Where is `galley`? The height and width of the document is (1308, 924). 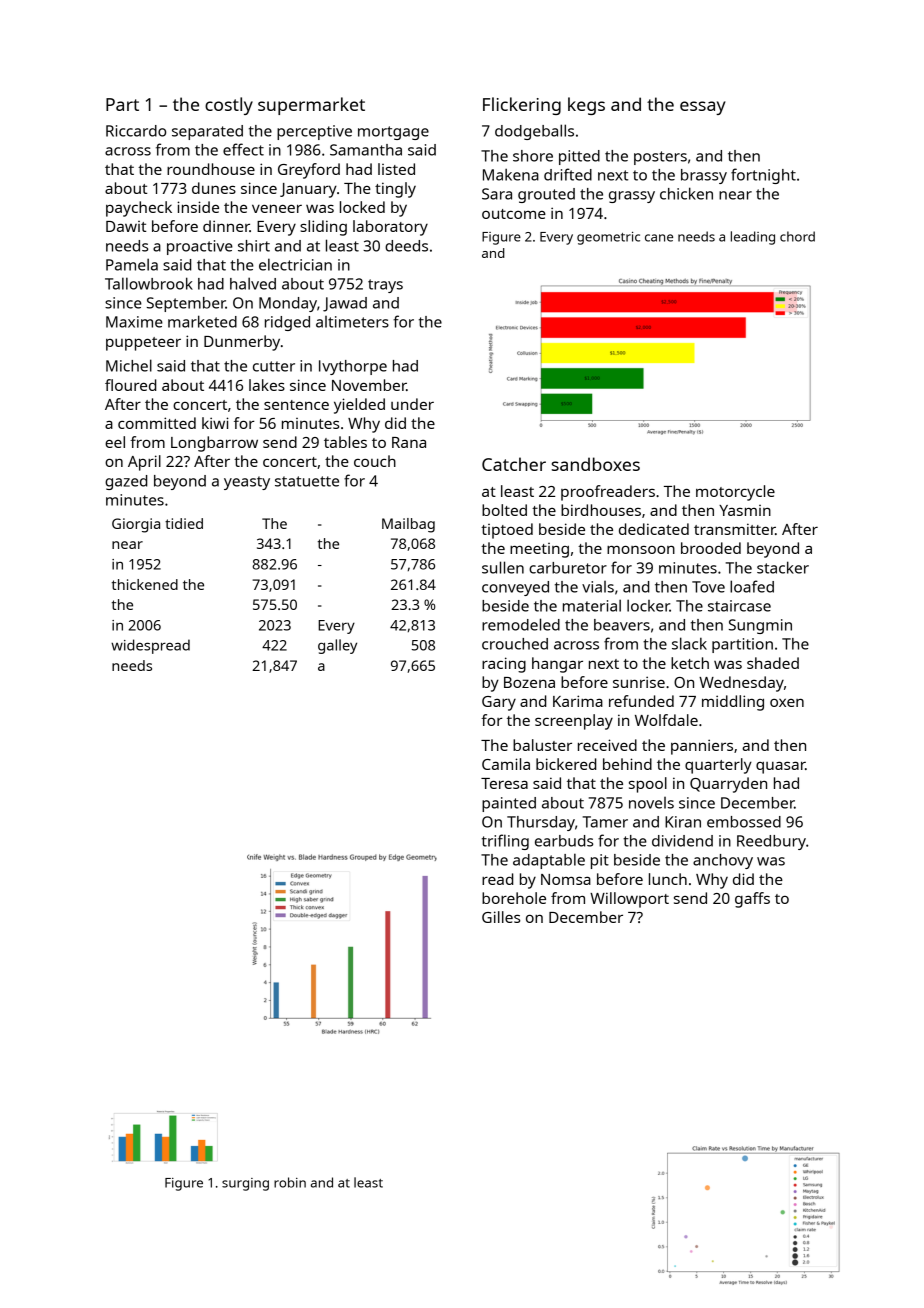
galley is located at coordinates (337, 646).
